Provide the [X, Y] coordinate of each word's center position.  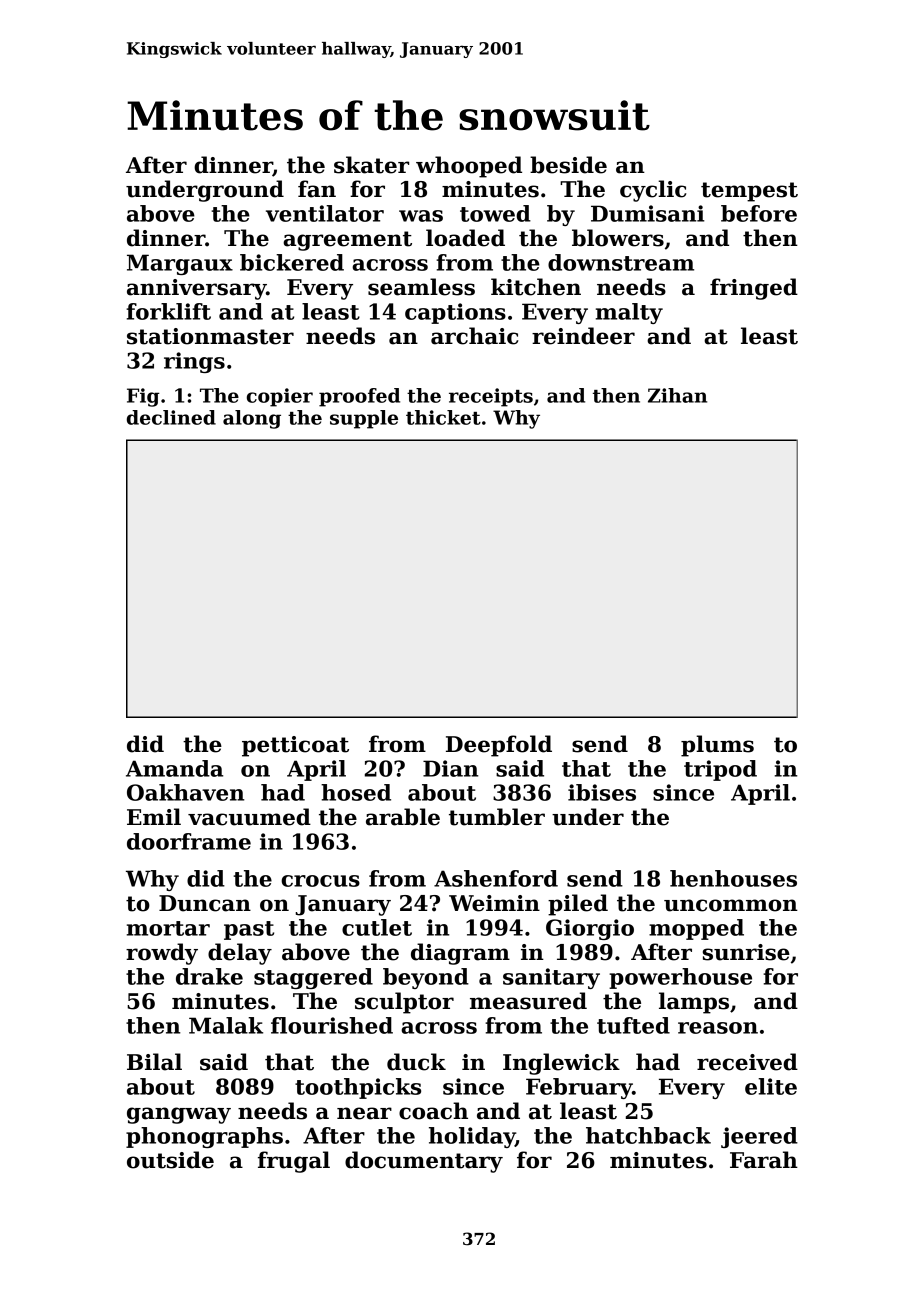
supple [364, 419]
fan [317, 189]
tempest [749, 192]
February [579, 1088]
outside [170, 1160]
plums [717, 746]
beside [568, 165]
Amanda [174, 768]
